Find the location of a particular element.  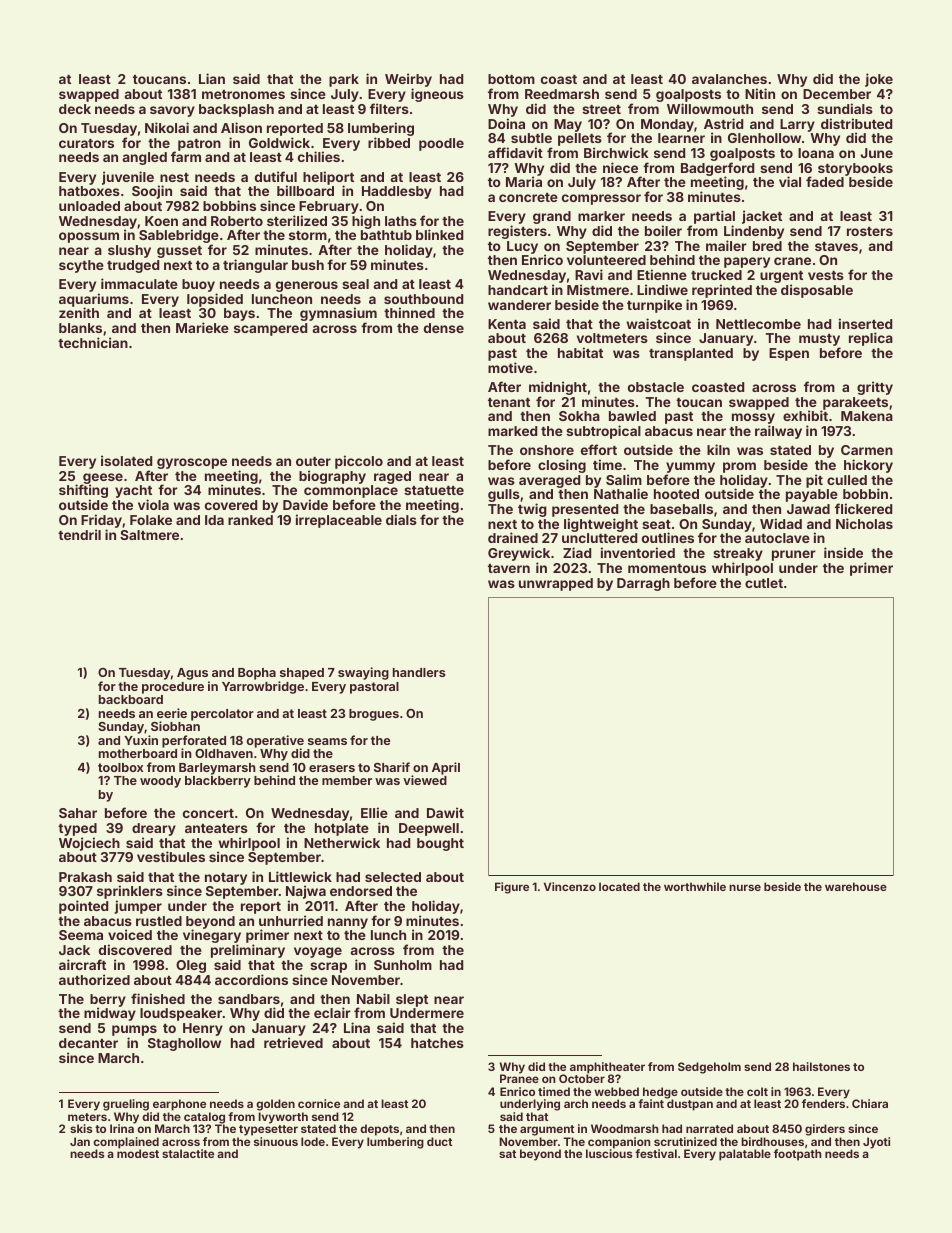

Agus is located at coordinates (192, 674).
